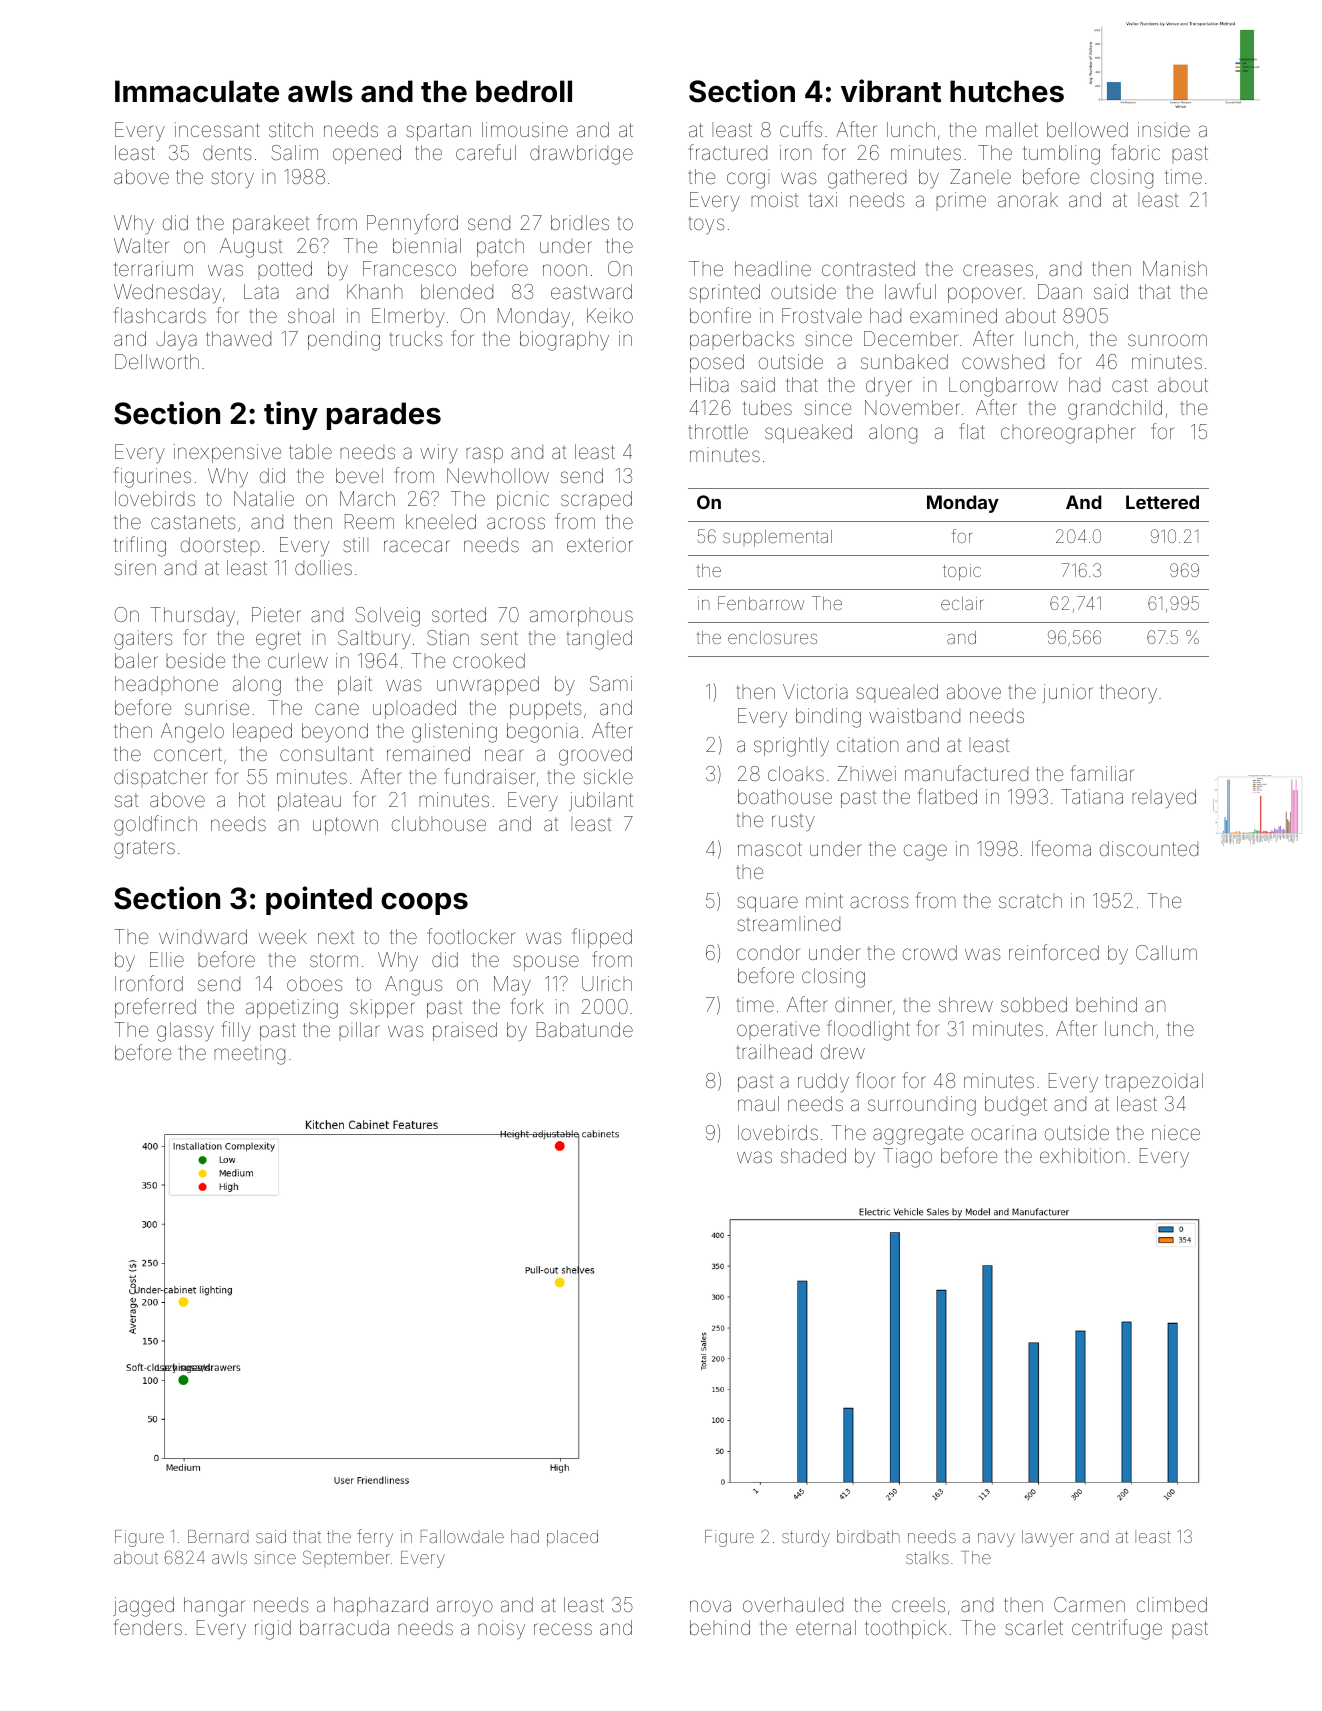 This document has width=1322, height=1711. What do you see at coordinates (232, 179) in the document?
I see `story` at bounding box center [232, 179].
